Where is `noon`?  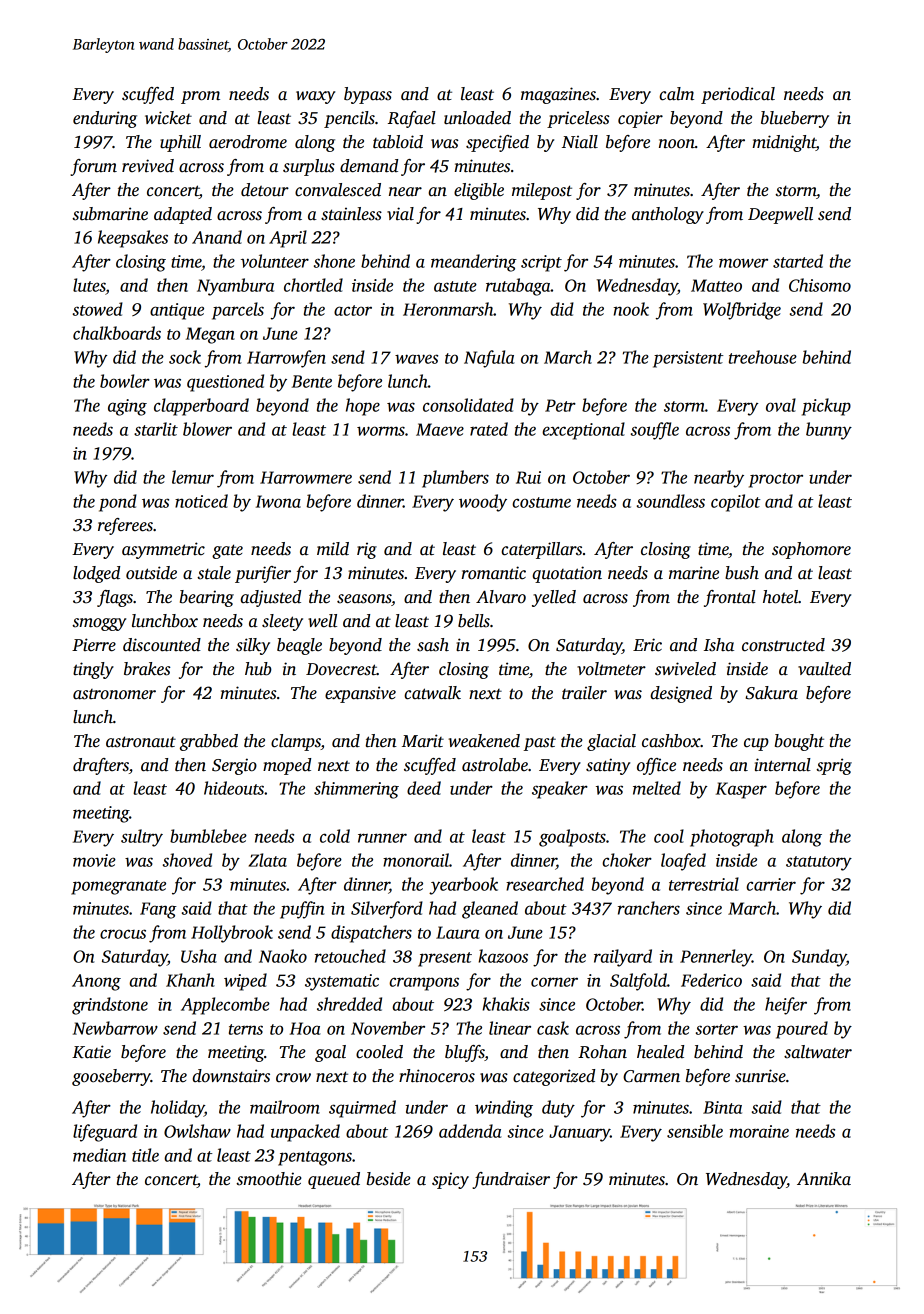 noon is located at coordinates (677, 144).
